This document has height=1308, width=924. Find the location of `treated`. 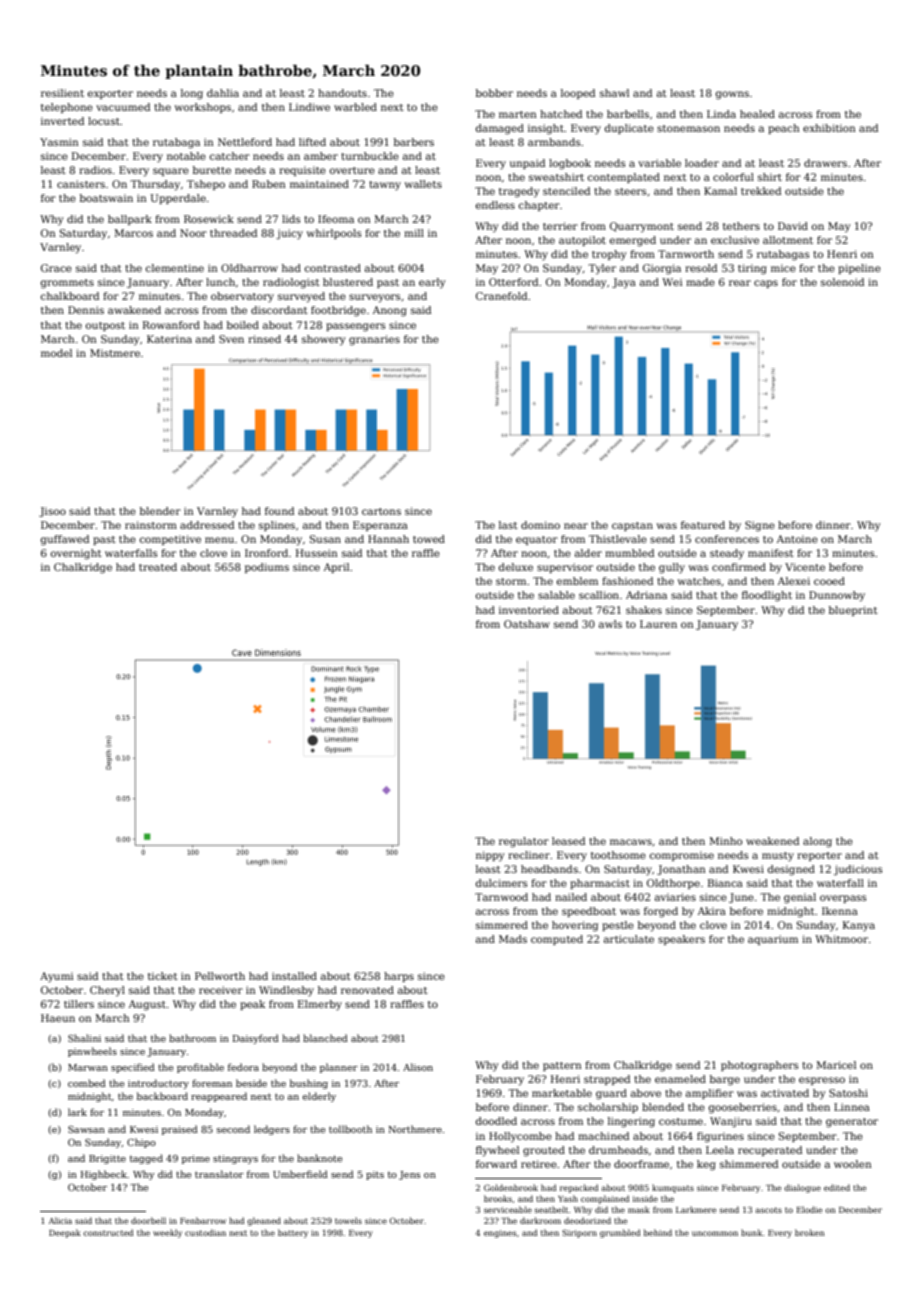

treated is located at coordinates (158, 567).
